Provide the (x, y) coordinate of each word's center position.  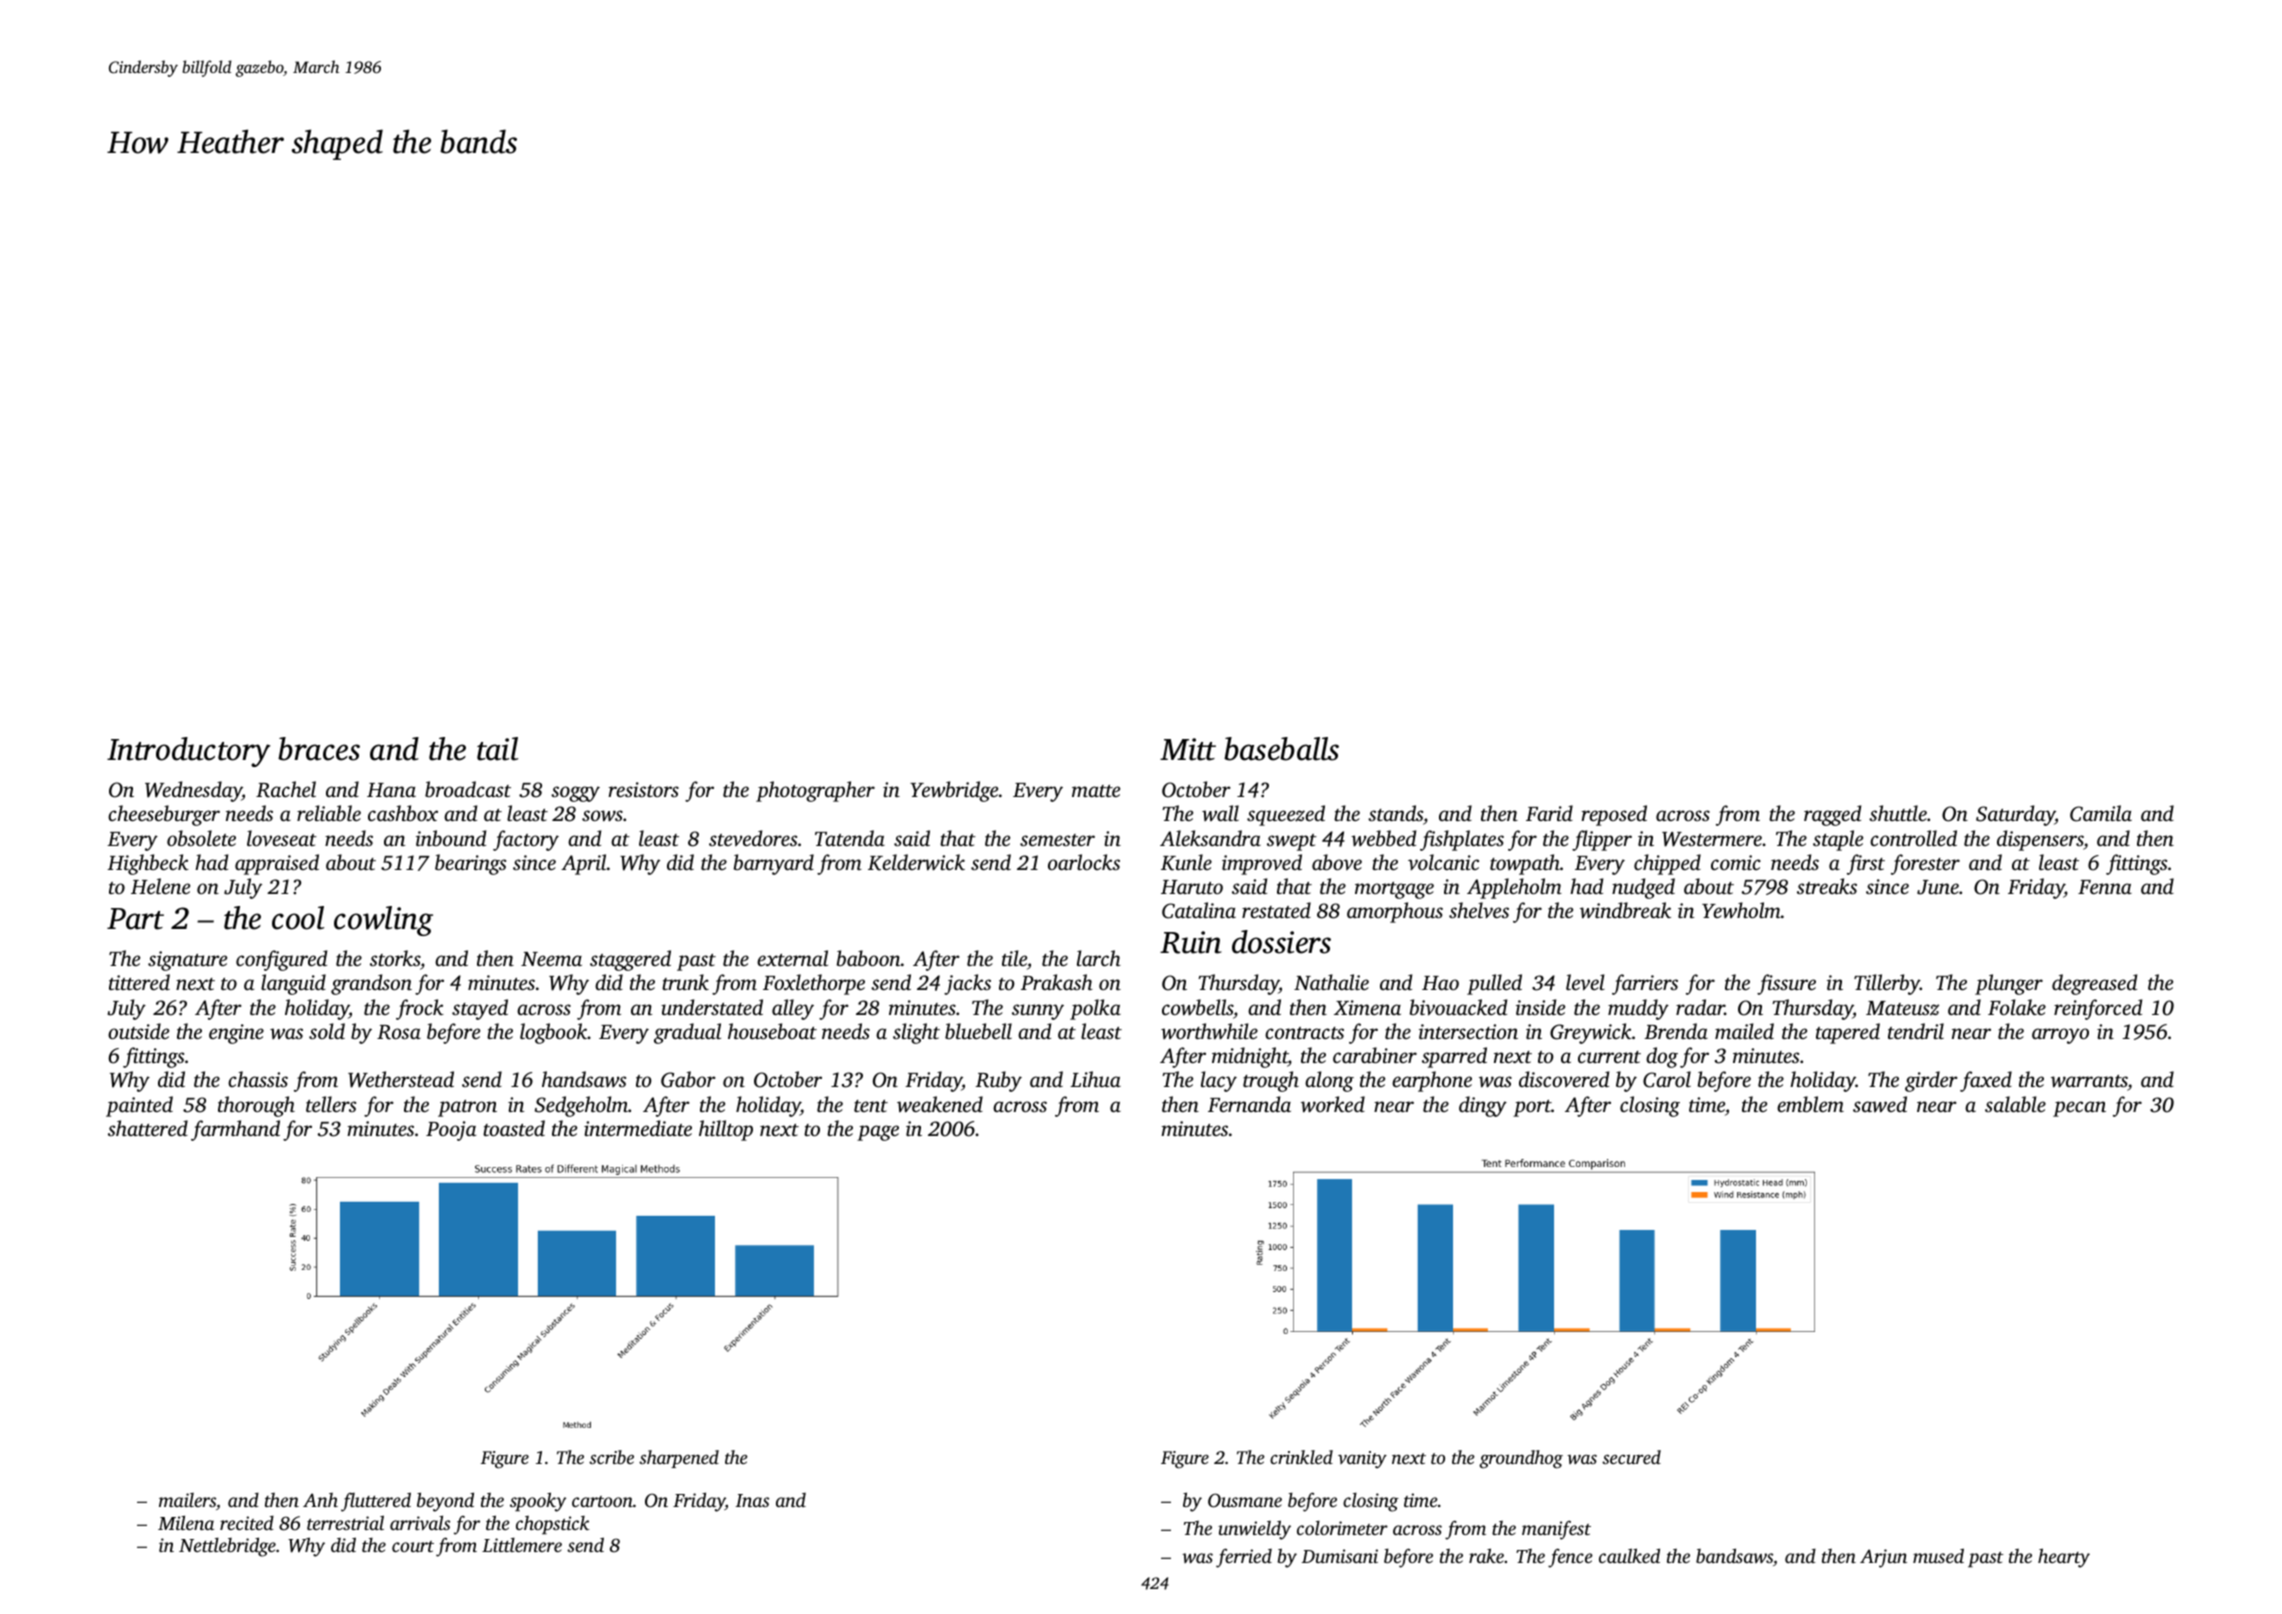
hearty (2064, 1558)
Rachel (286, 789)
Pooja (451, 1131)
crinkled (1301, 1457)
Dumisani (1340, 1556)
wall (1220, 813)
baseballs (1281, 749)
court (413, 1546)
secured (1631, 1457)
